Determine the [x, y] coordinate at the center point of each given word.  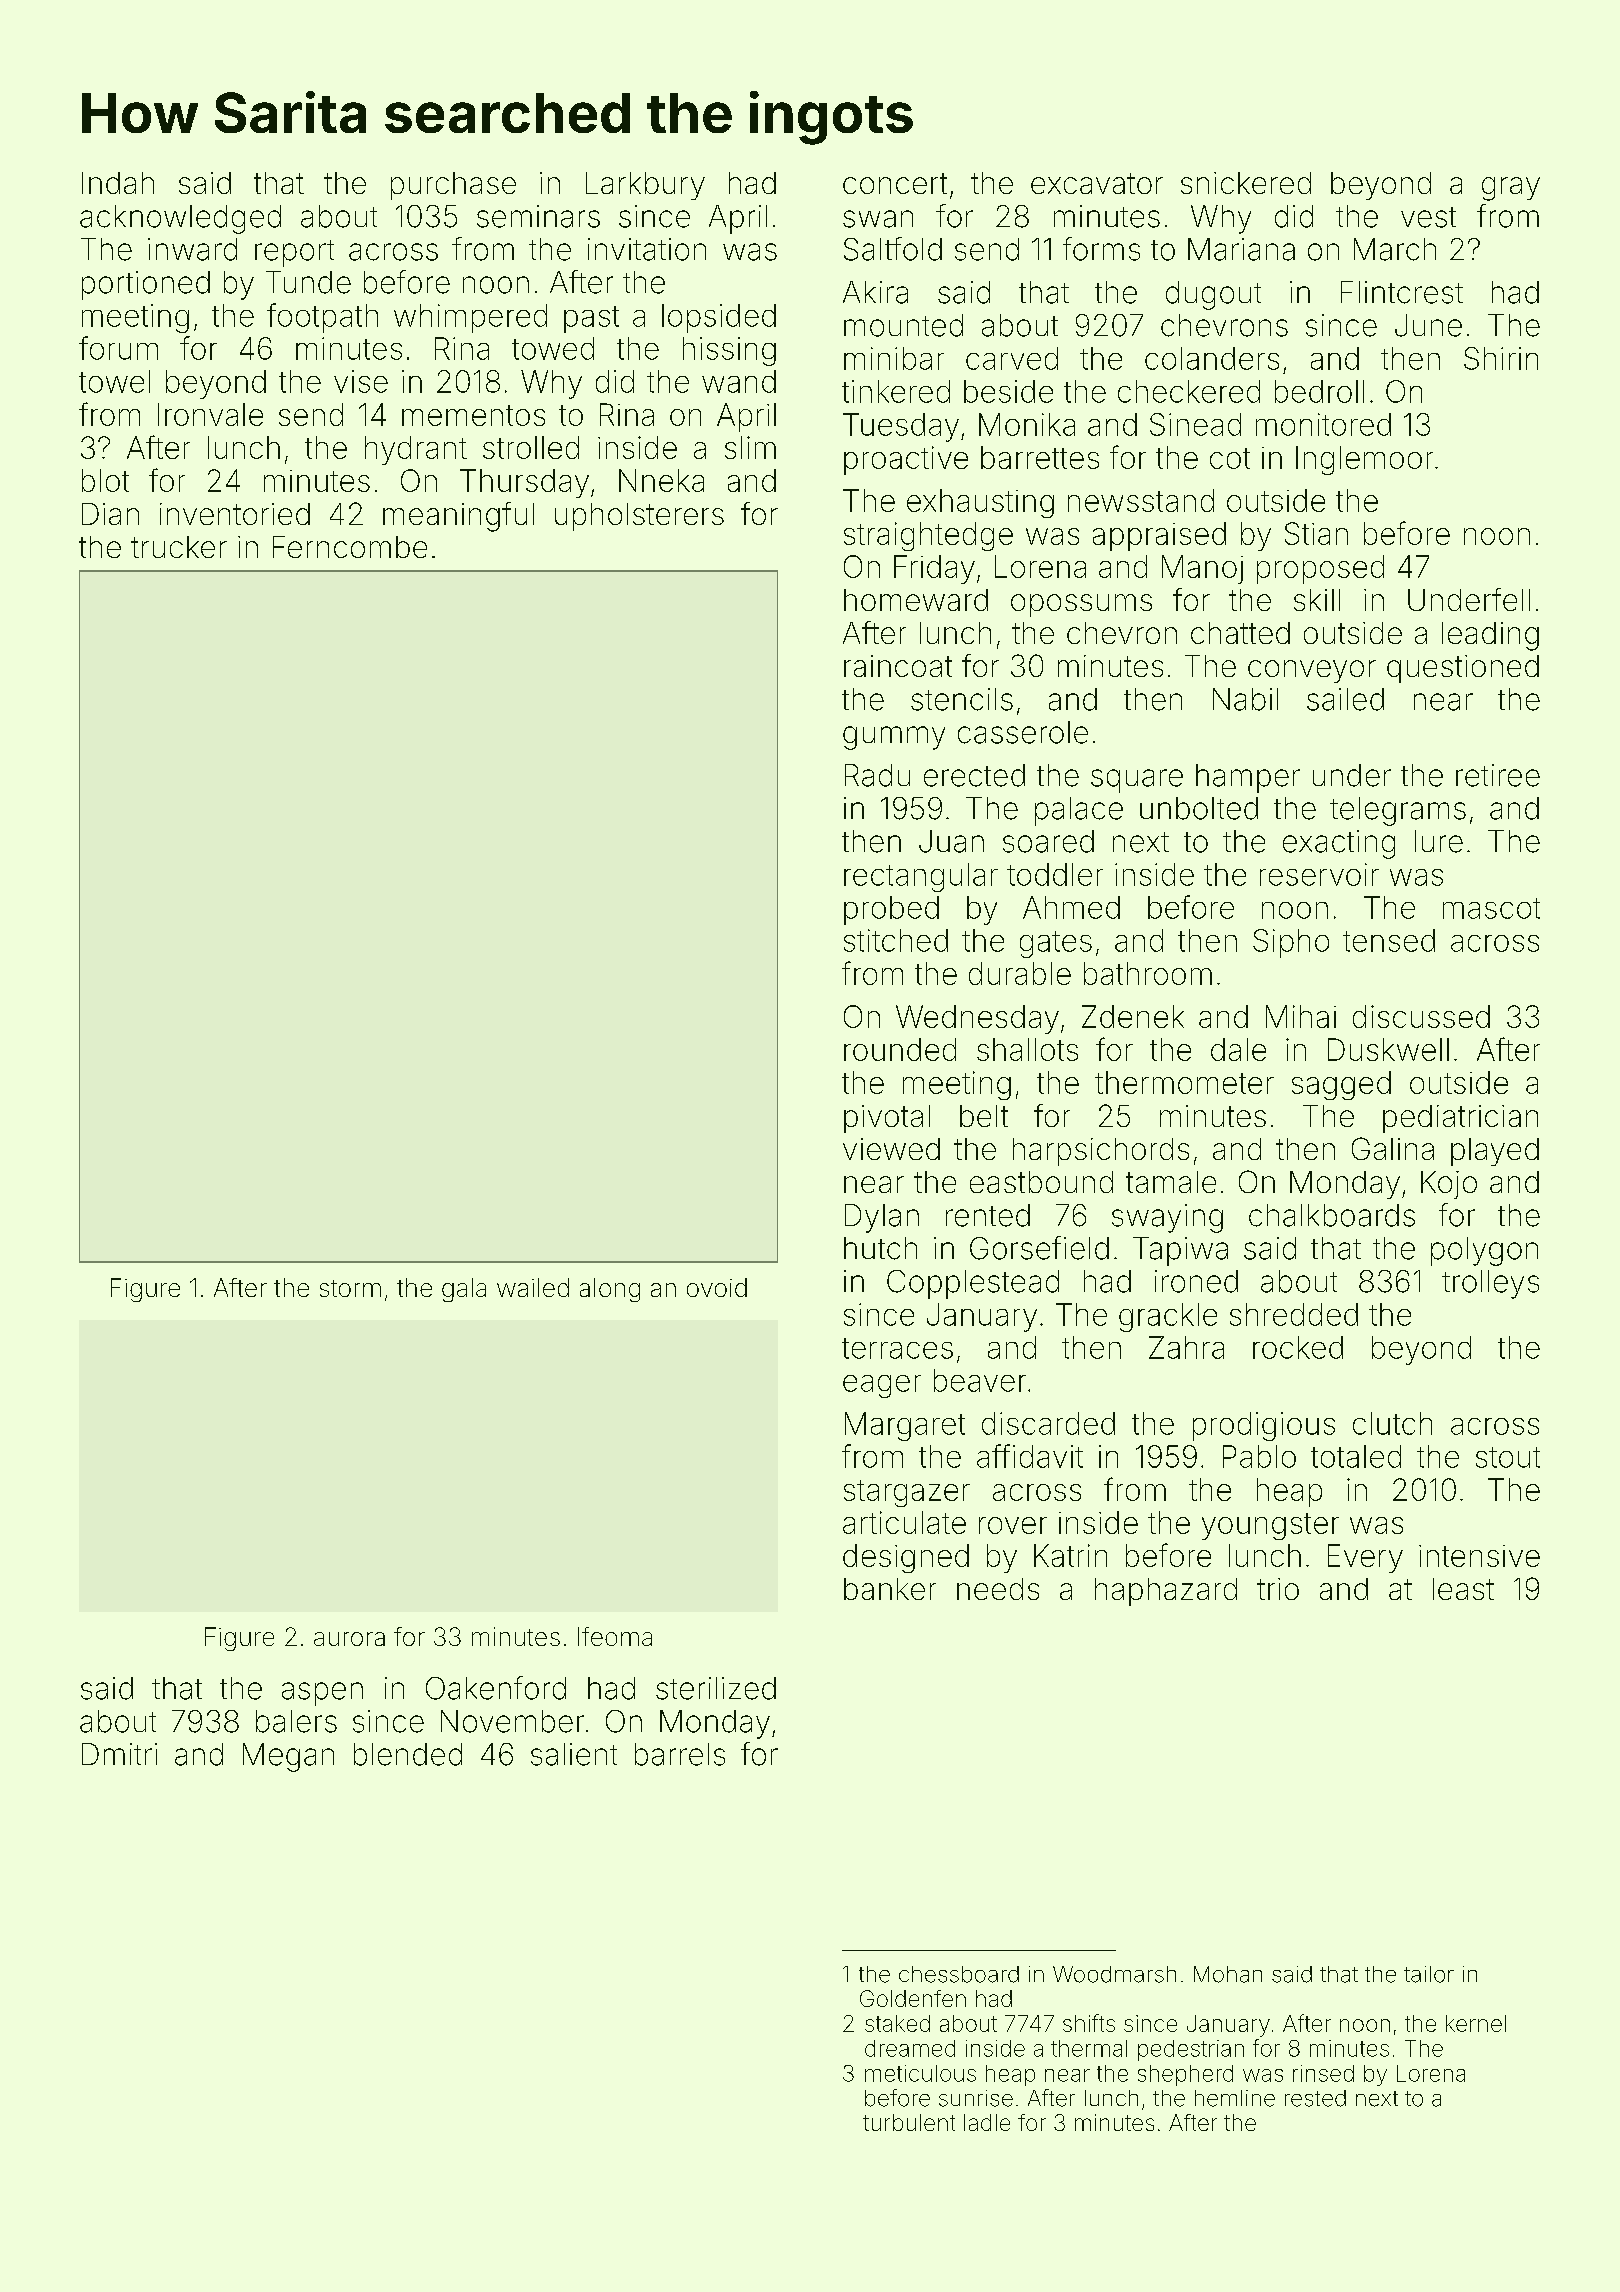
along [610, 1290]
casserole [1023, 732]
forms [1101, 249]
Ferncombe [350, 547]
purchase [453, 186]
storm [350, 1288]
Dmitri [119, 1754]
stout [1508, 1457]
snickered [1246, 183]
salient [574, 1754]
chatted [1240, 633]
